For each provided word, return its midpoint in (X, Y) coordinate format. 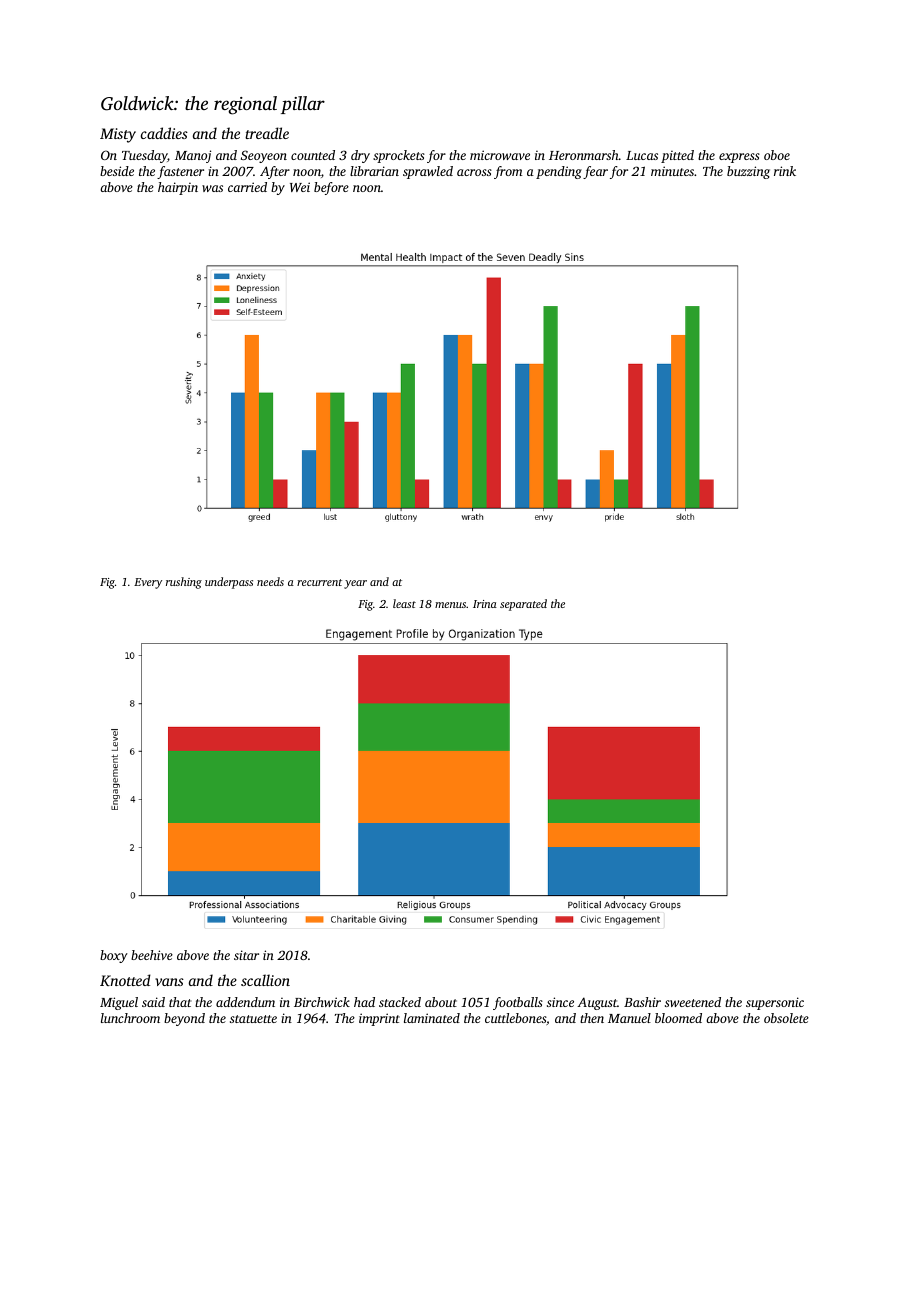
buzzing (748, 172)
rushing (184, 583)
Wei (300, 187)
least (404, 603)
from (508, 172)
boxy (114, 956)
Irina (485, 604)
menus (450, 605)
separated (523, 605)
